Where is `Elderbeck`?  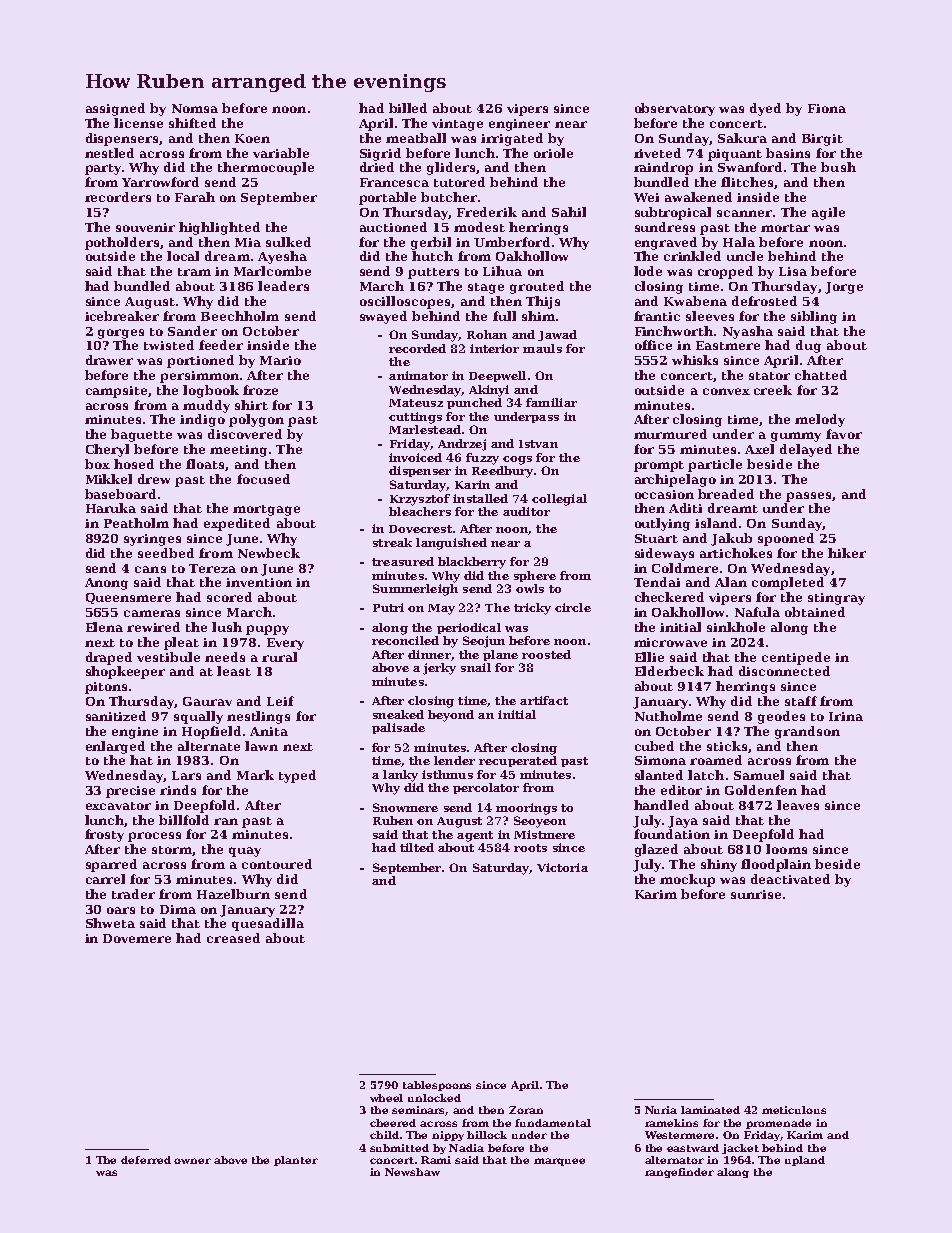
Elderbeck is located at coordinates (669, 671).
